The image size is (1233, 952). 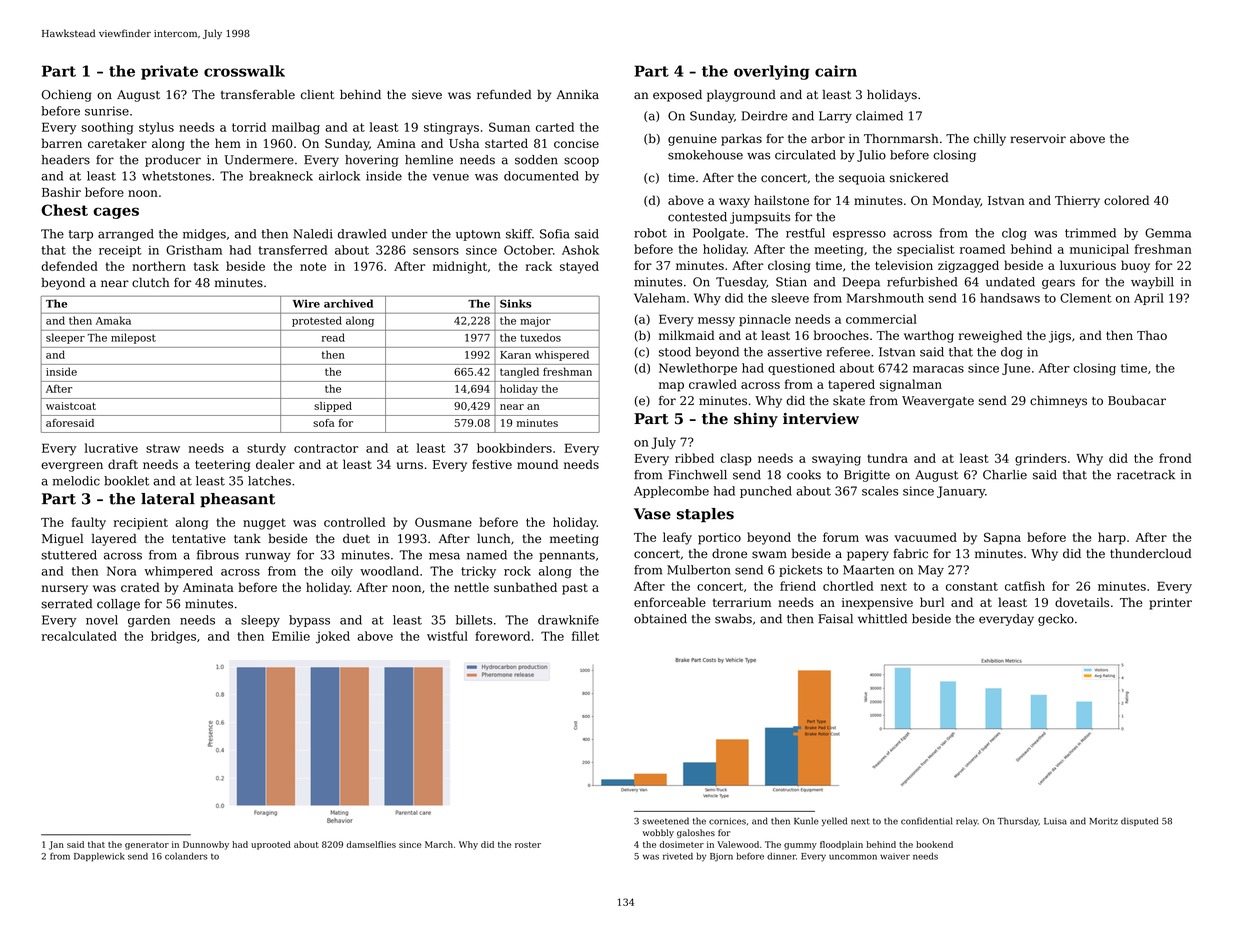 I want to click on waistcoat, so click(x=71, y=406).
